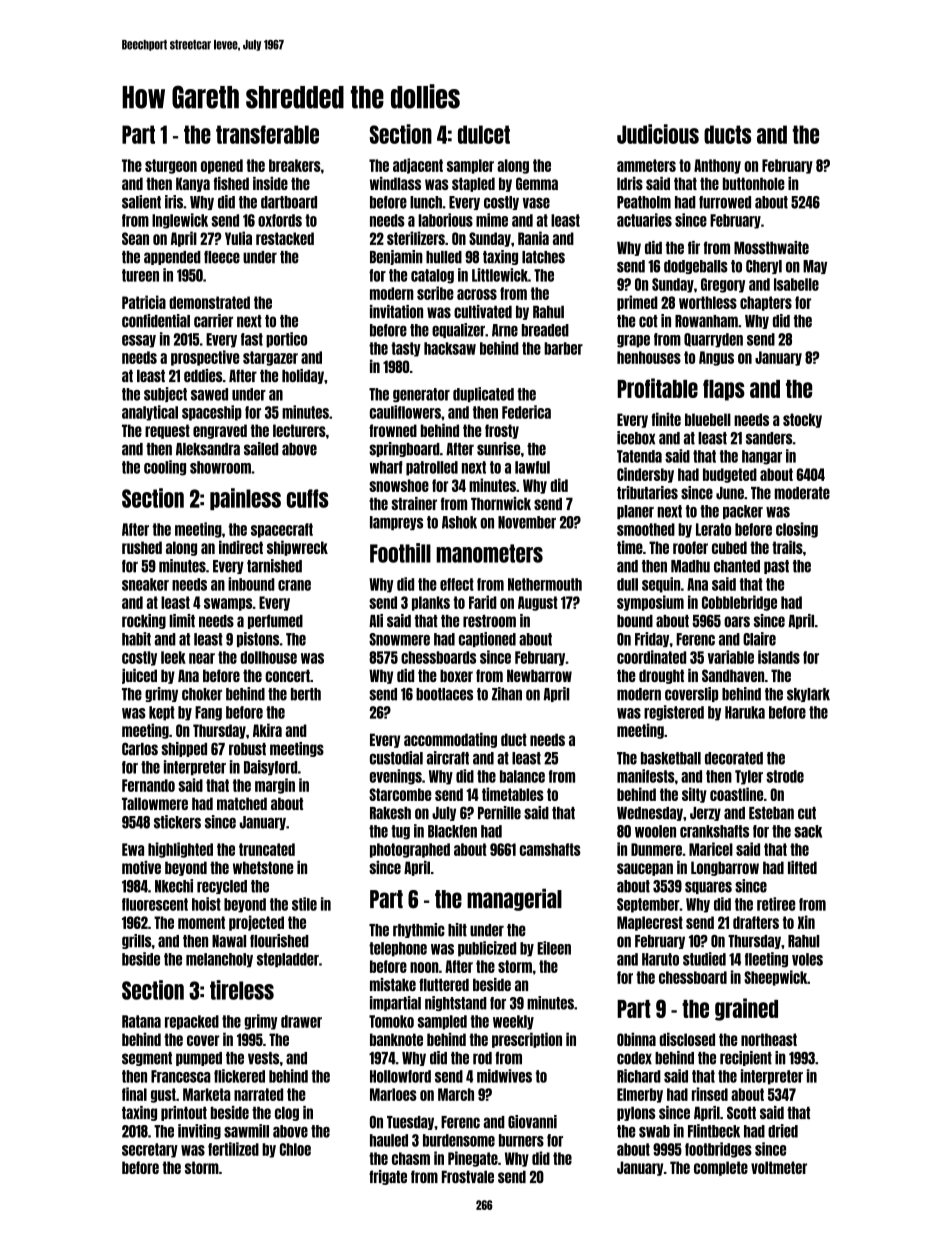 The image size is (952, 1233). What do you see at coordinates (808, 695) in the image?
I see `skylark` at bounding box center [808, 695].
